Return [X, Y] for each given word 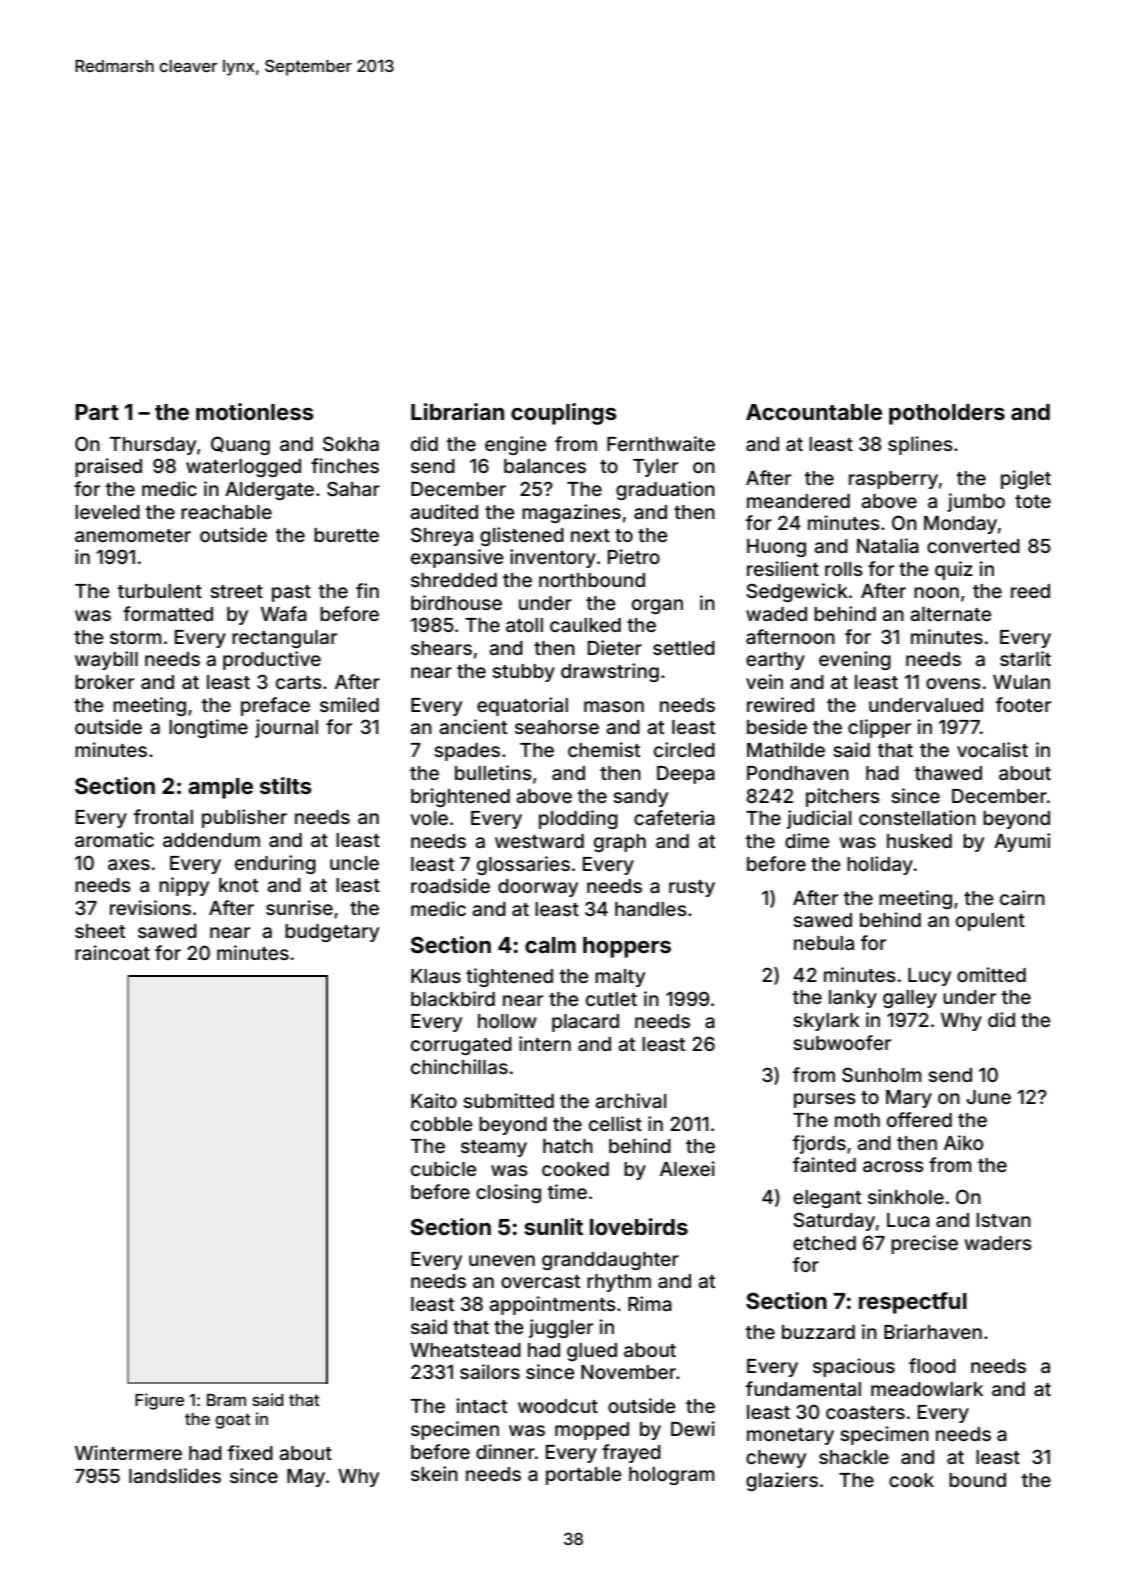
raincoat [112, 952]
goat [233, 1421]
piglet [1026, 479]
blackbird [453, 998]
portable [584, 1476]
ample [220, 788]
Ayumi [1022, 842]
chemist [604, 749]
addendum [211, 840]
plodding [578, 819]
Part [97, 412]
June [989, 1097]
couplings [564, 414]
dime [807, 840]
